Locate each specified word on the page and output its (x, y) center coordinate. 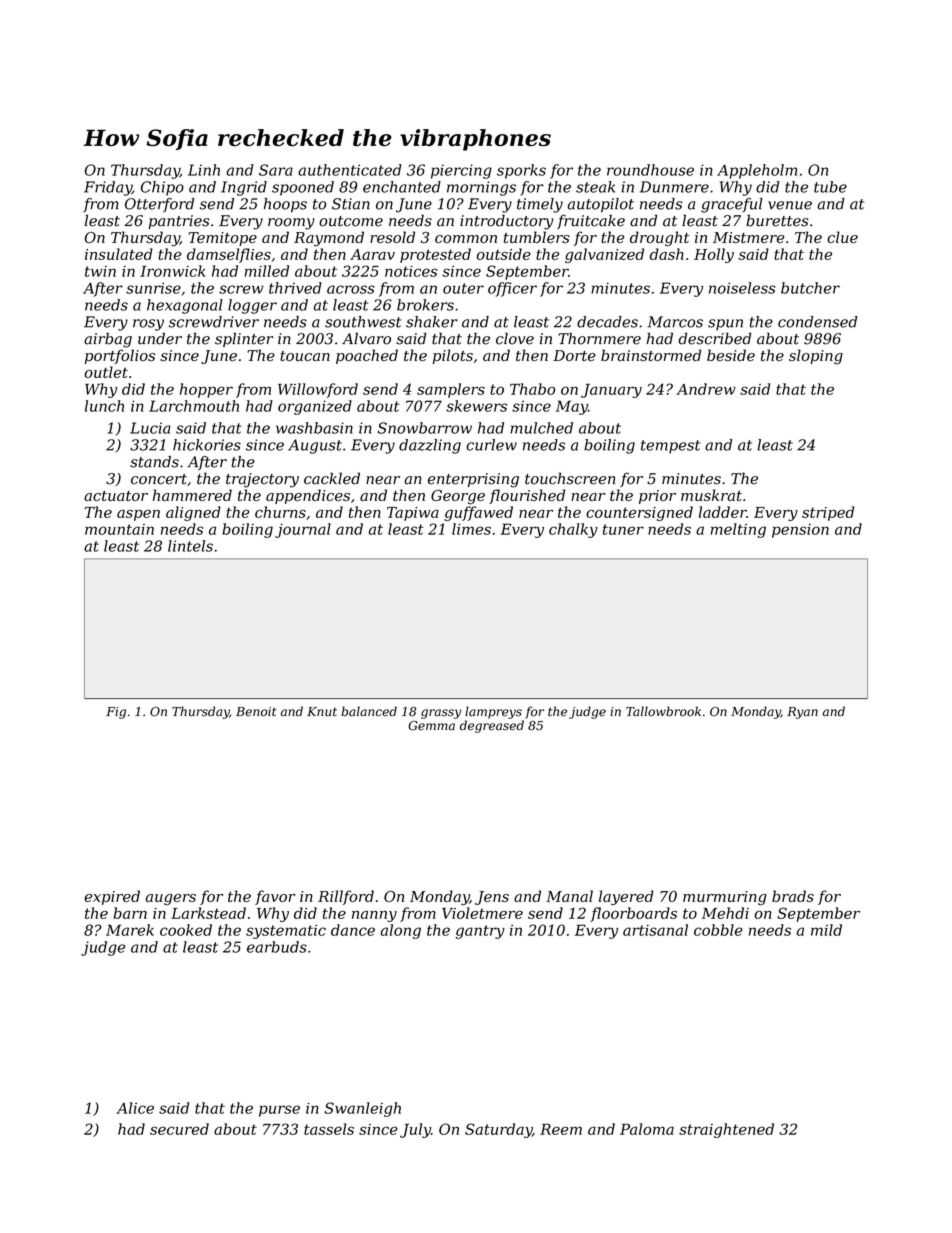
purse (279, 1111)
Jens (492, 898)
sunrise (153, 288)
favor (275, 897)
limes (471, 529)
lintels (190, 546)
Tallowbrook (663, 711)
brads (793, 896)
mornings (481, 188)
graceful (732, 205)
